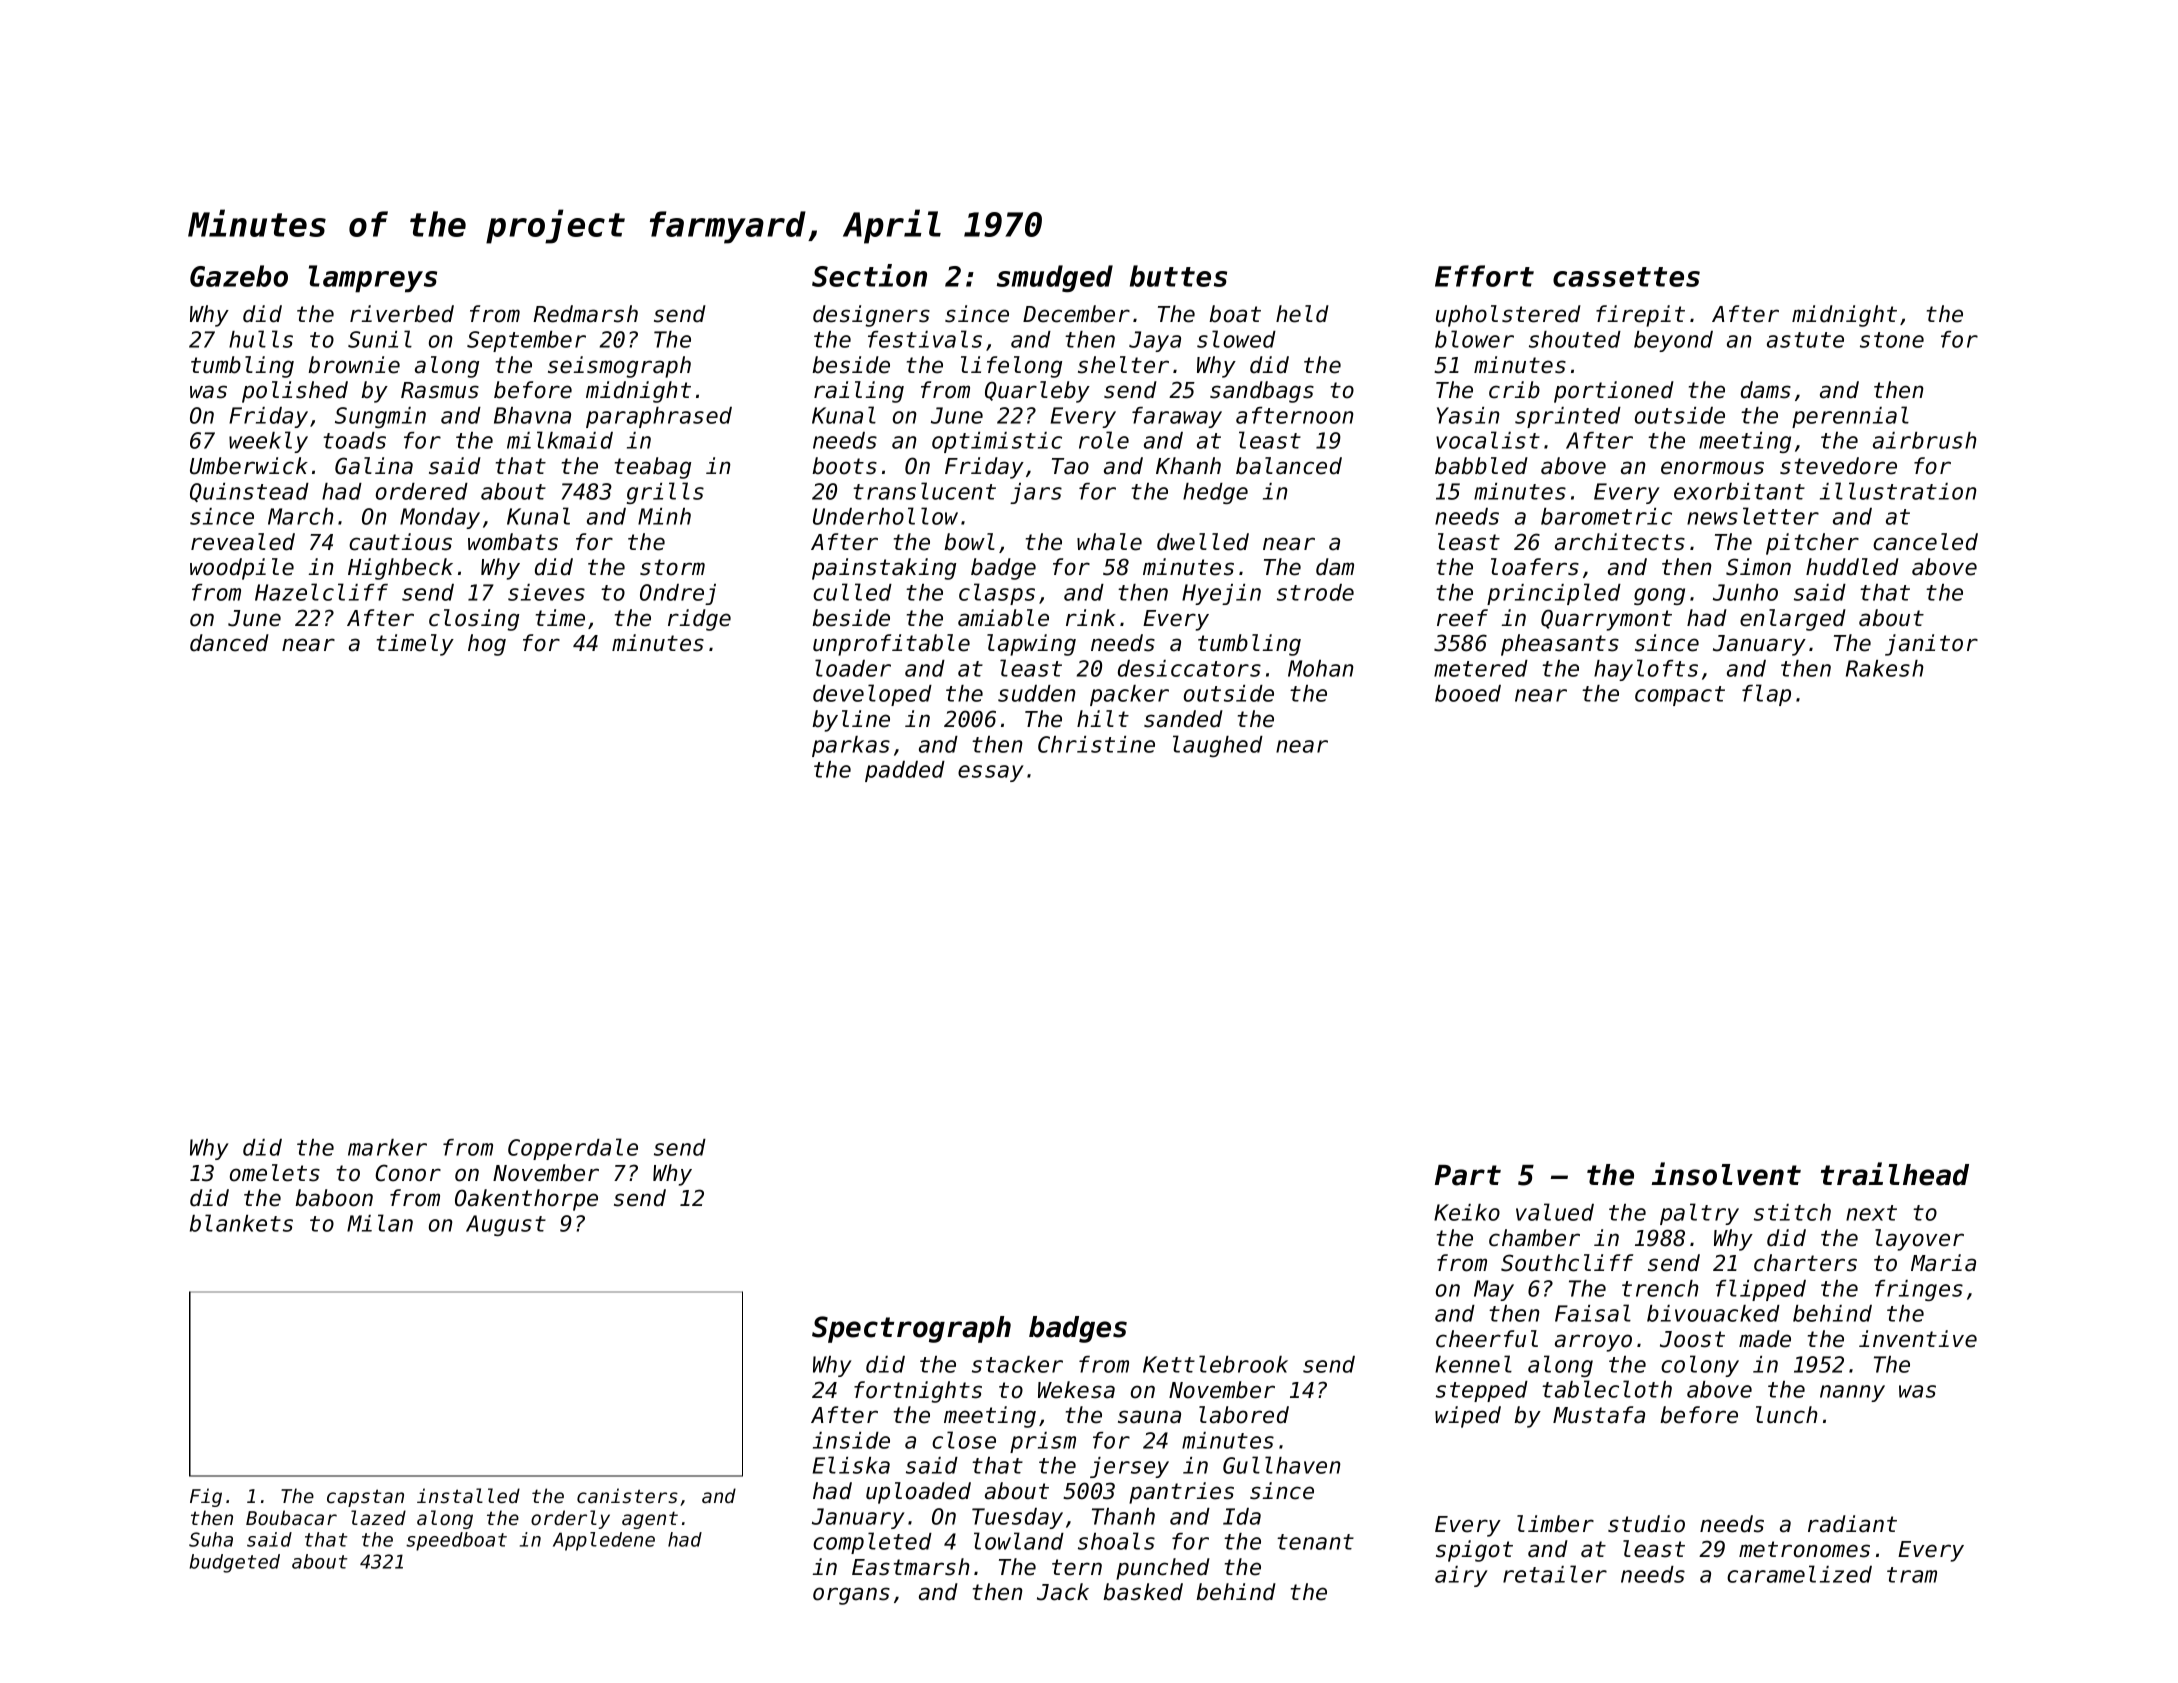  Describe the element at coordinates (1017, 1364) in the screenshot. I see `stacker` at that location.
